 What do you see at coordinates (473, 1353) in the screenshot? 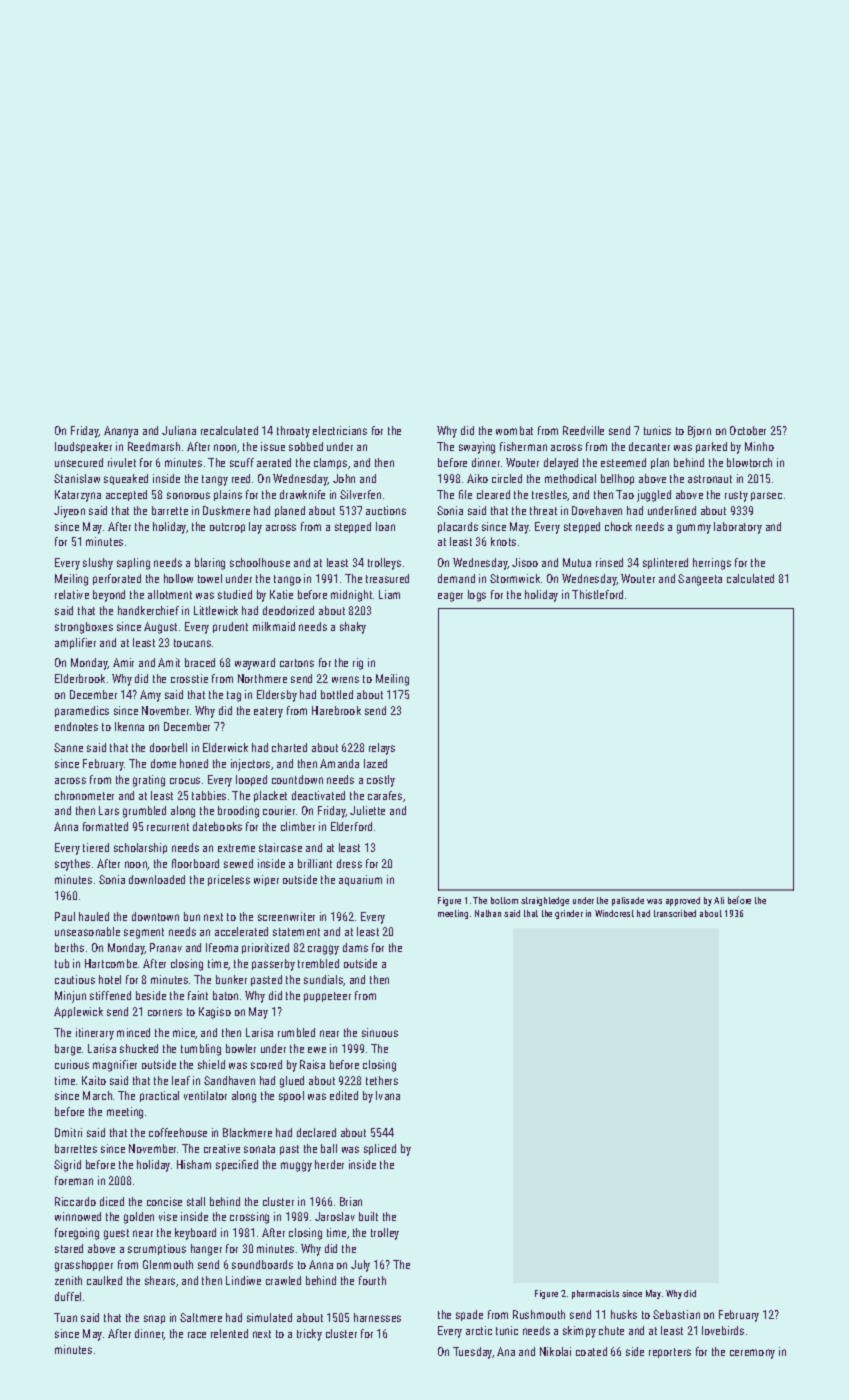
I see `Tuesday` at bounding box center [473, 1353].
